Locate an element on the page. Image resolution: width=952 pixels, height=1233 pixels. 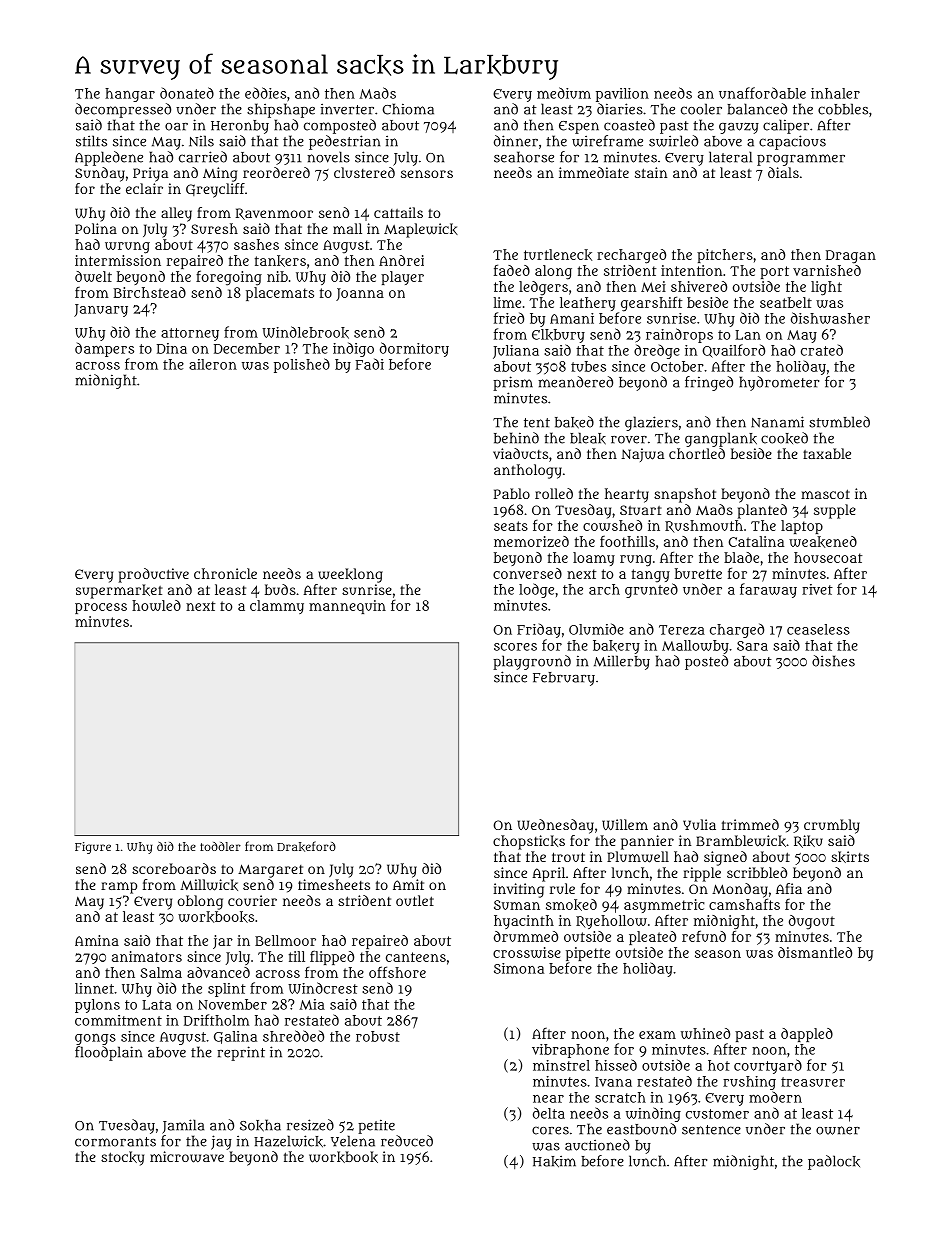
Chioma is located at coordinates (408, 109).
